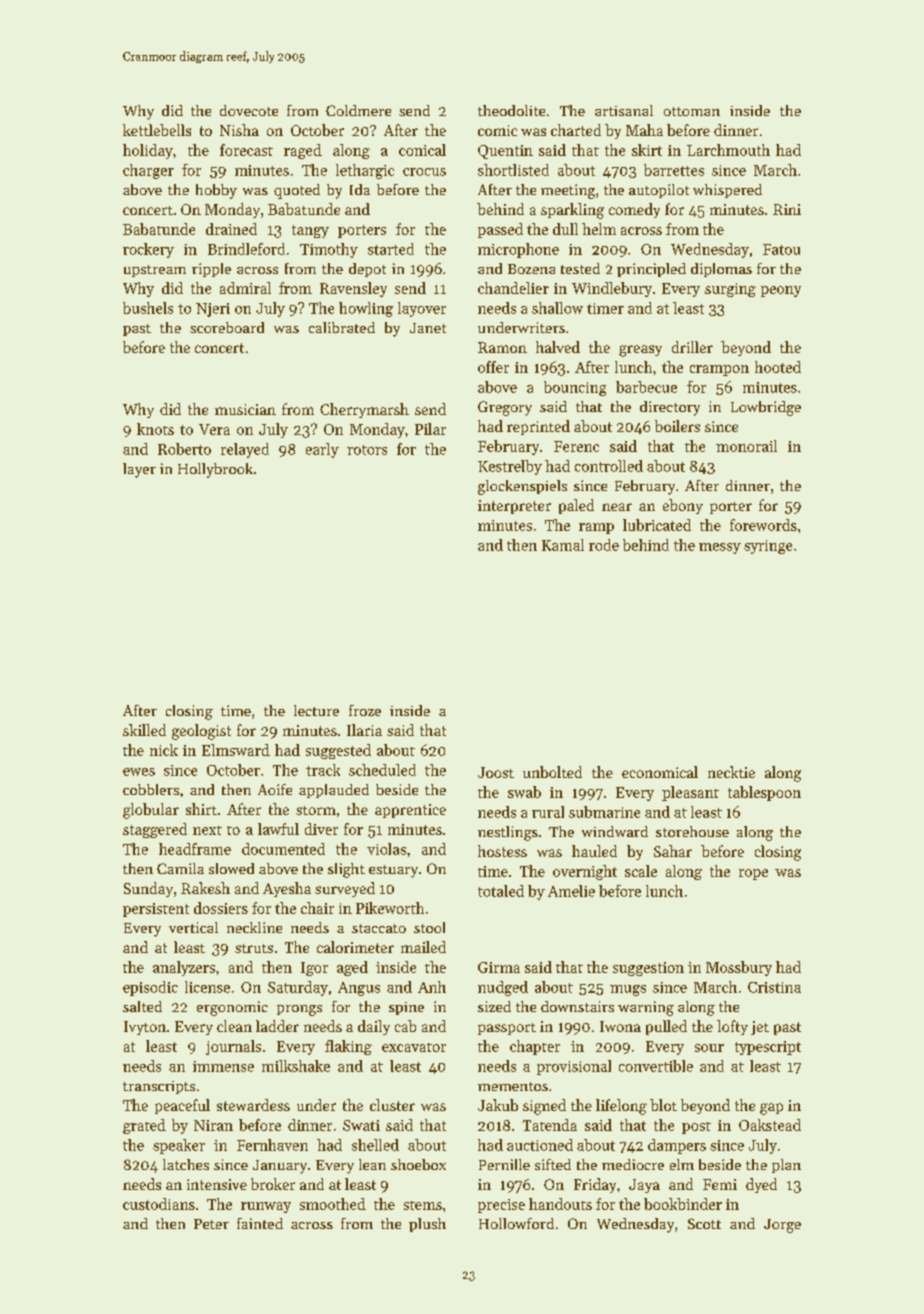  Describe the element at coordinates (159, 1204) in the document. I see `custodians` at that location.
